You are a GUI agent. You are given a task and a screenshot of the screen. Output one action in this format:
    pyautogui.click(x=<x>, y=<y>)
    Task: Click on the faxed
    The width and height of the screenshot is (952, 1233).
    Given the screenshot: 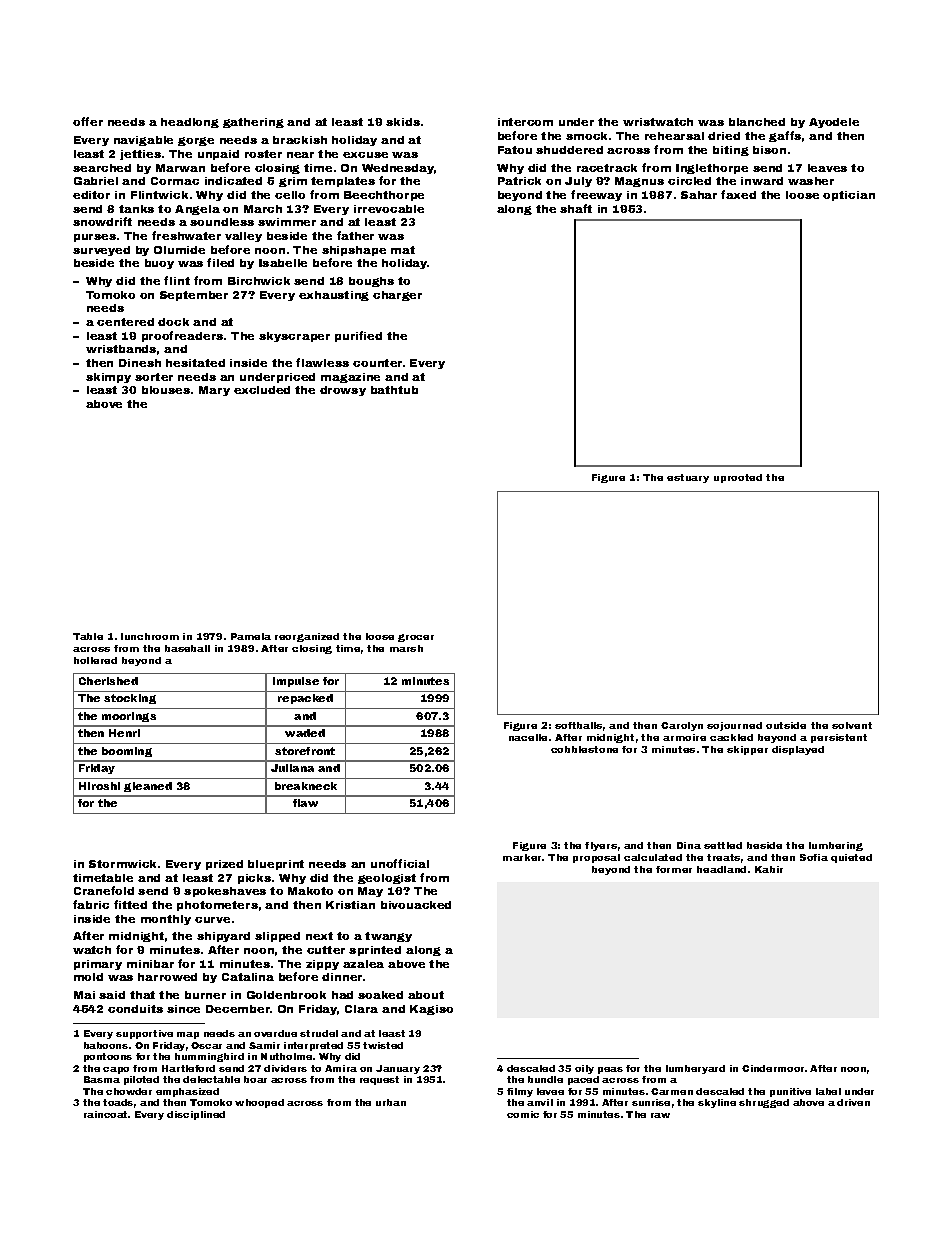 What is the action you would take?
    pyautogui.click(x=738, y=194)
